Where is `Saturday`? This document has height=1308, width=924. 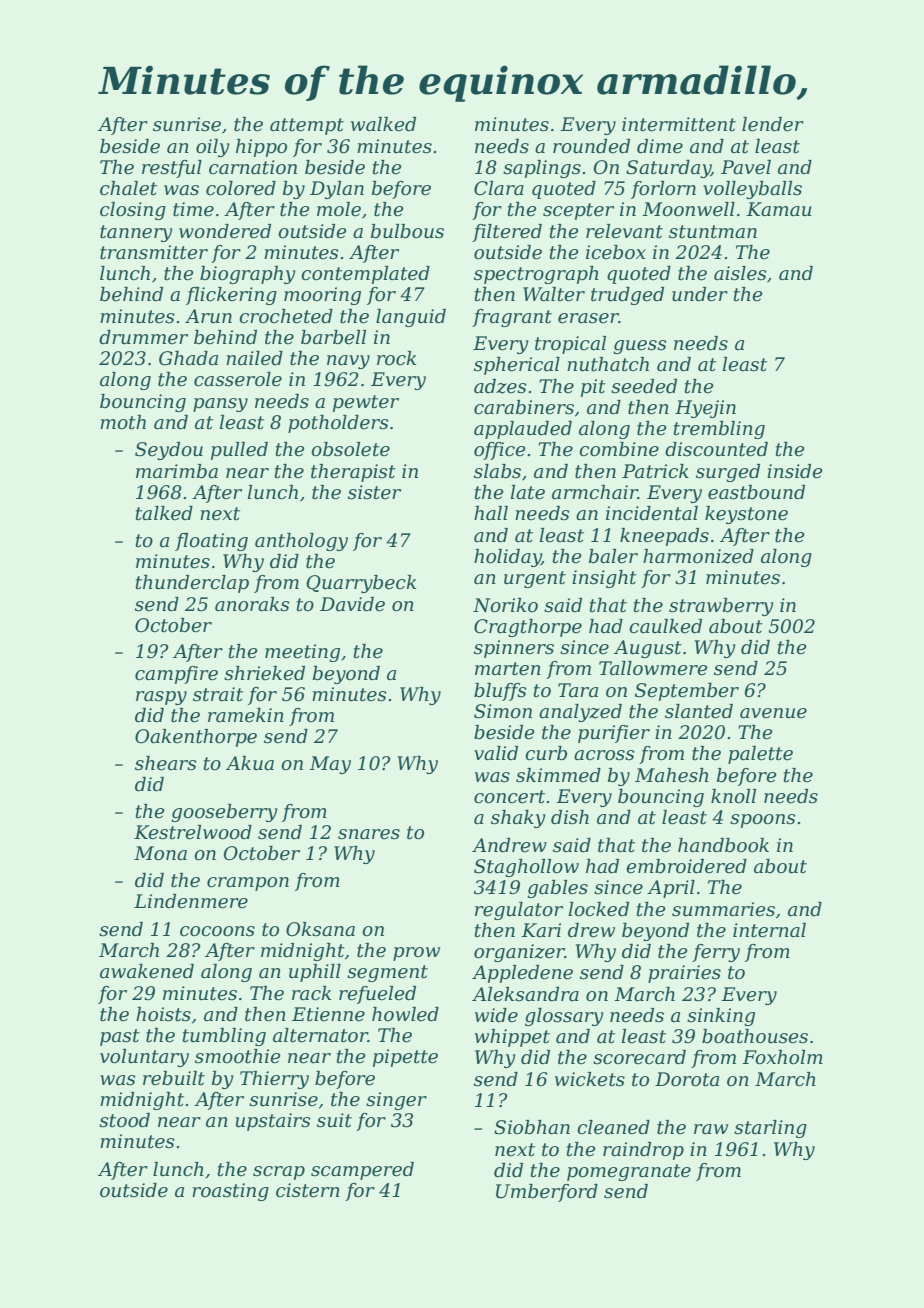 Saturday is located at coordinates (668, 169).
